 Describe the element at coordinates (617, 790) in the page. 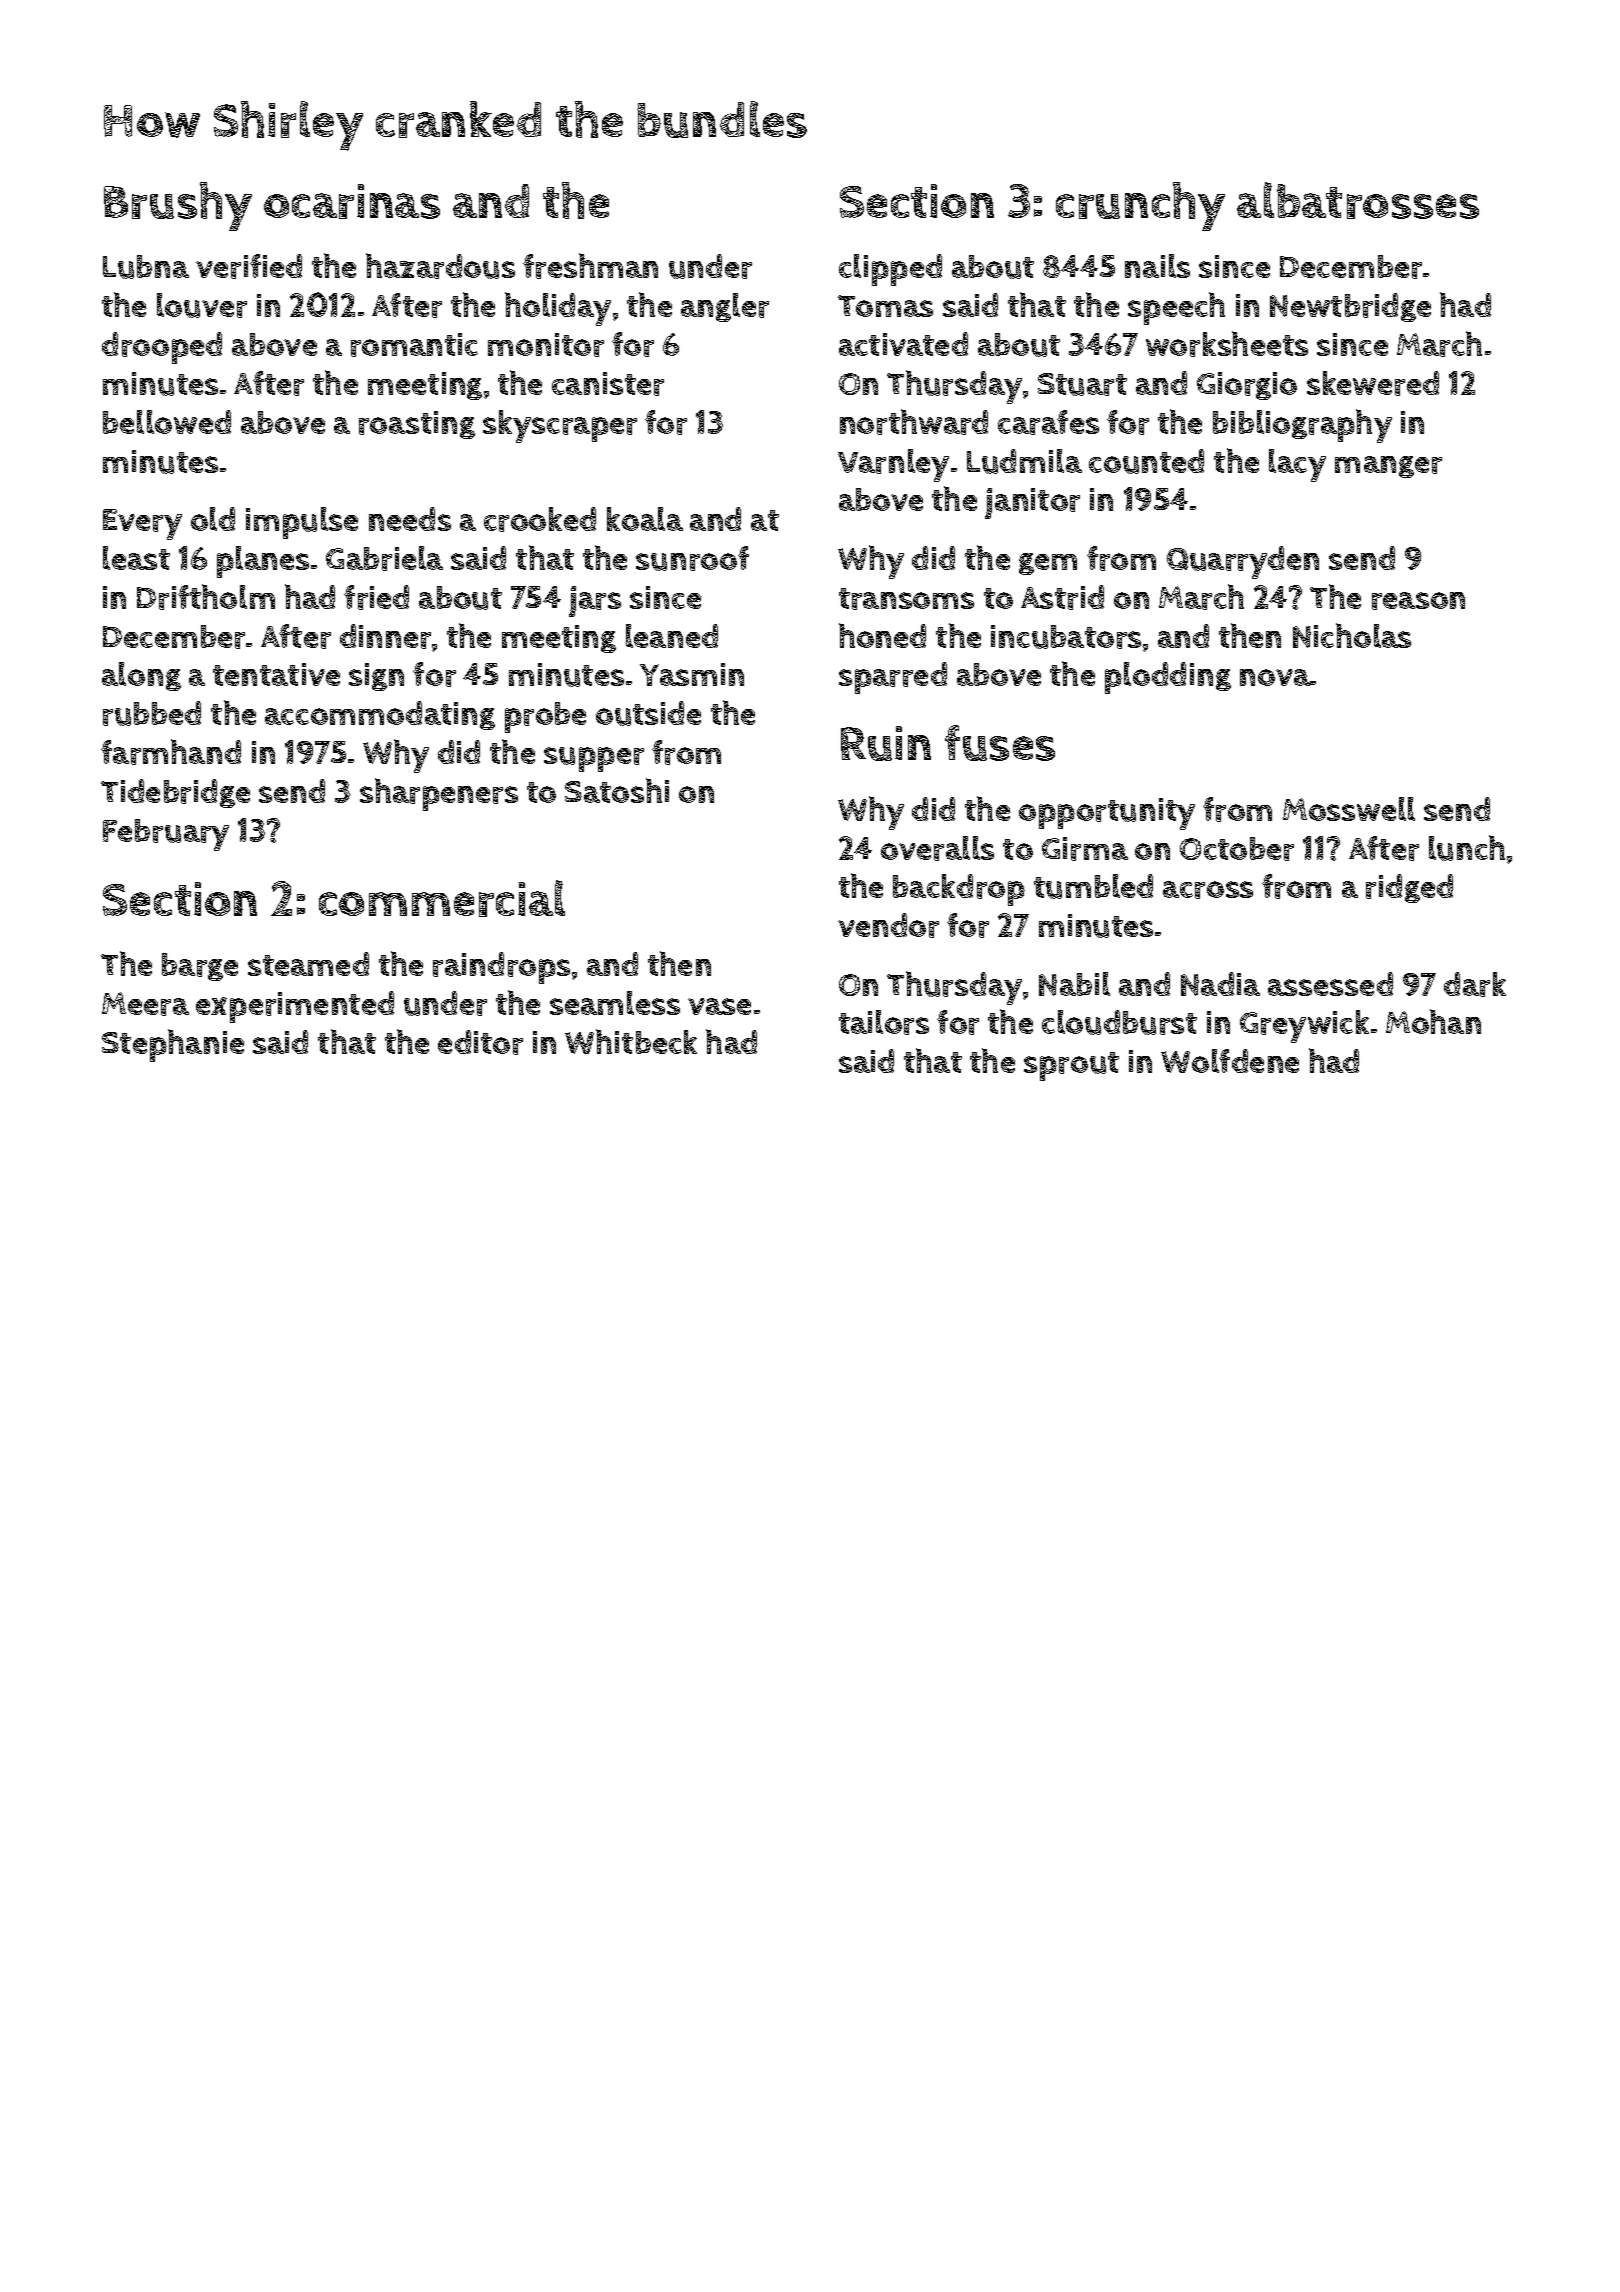

I see `Satoshi` at that location.
